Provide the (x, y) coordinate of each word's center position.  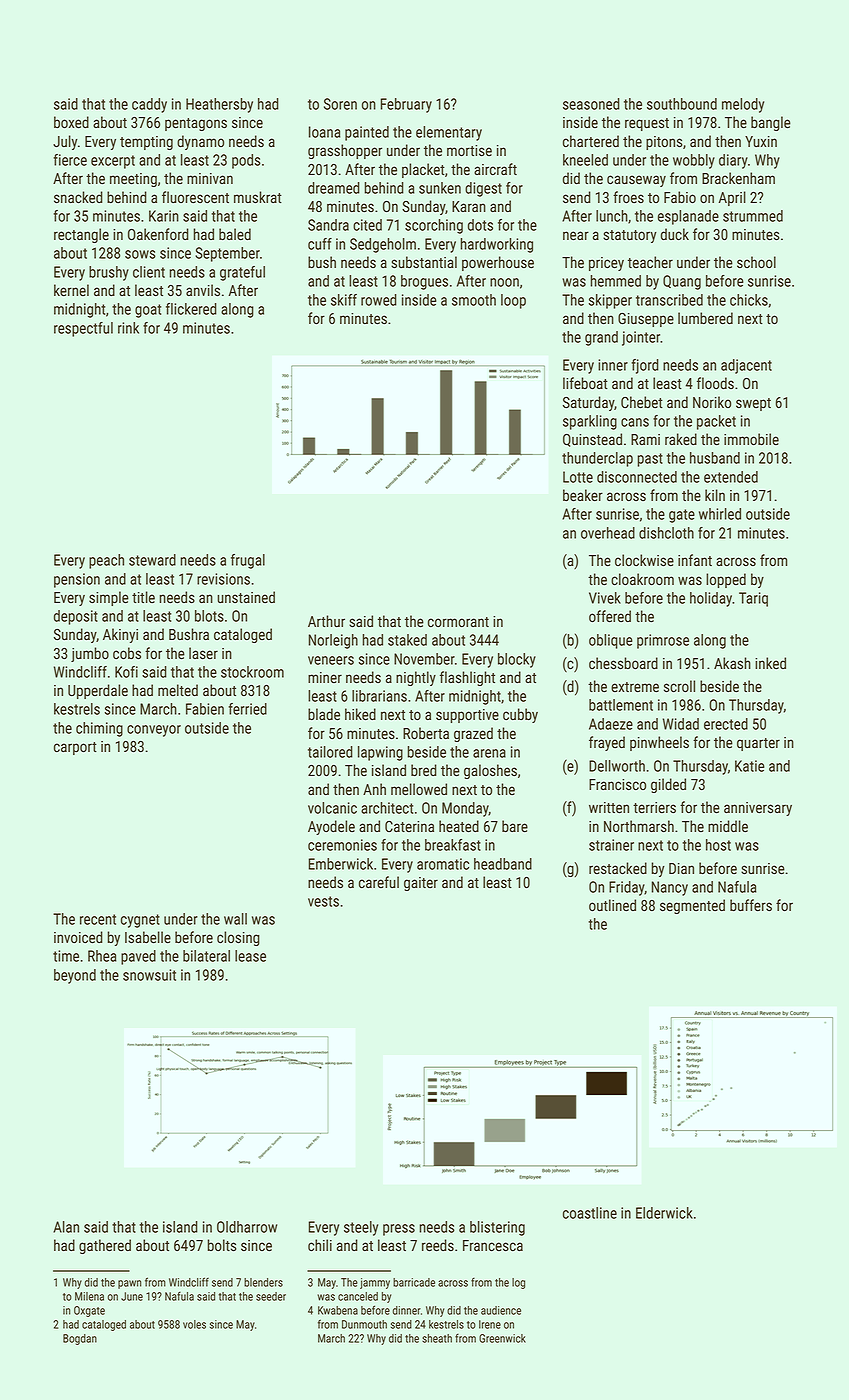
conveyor (154, 731)
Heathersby (219, 105)
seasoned (591, 104)
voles (194, 1324)
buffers (751, 905)
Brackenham (738, 178)
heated (459, 826)
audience (501, 1310)
